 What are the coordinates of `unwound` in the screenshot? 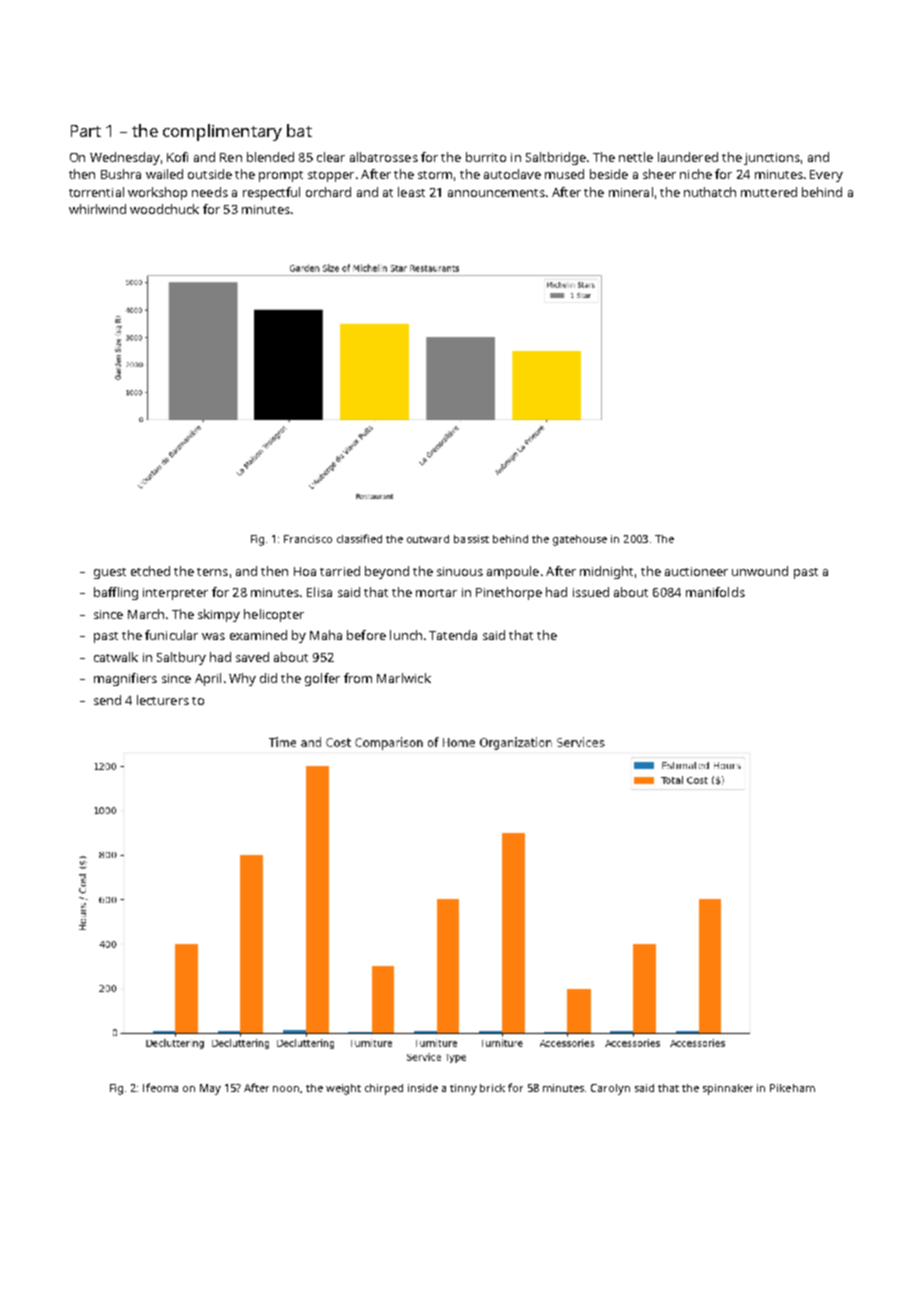 It's located at (760, 571).
